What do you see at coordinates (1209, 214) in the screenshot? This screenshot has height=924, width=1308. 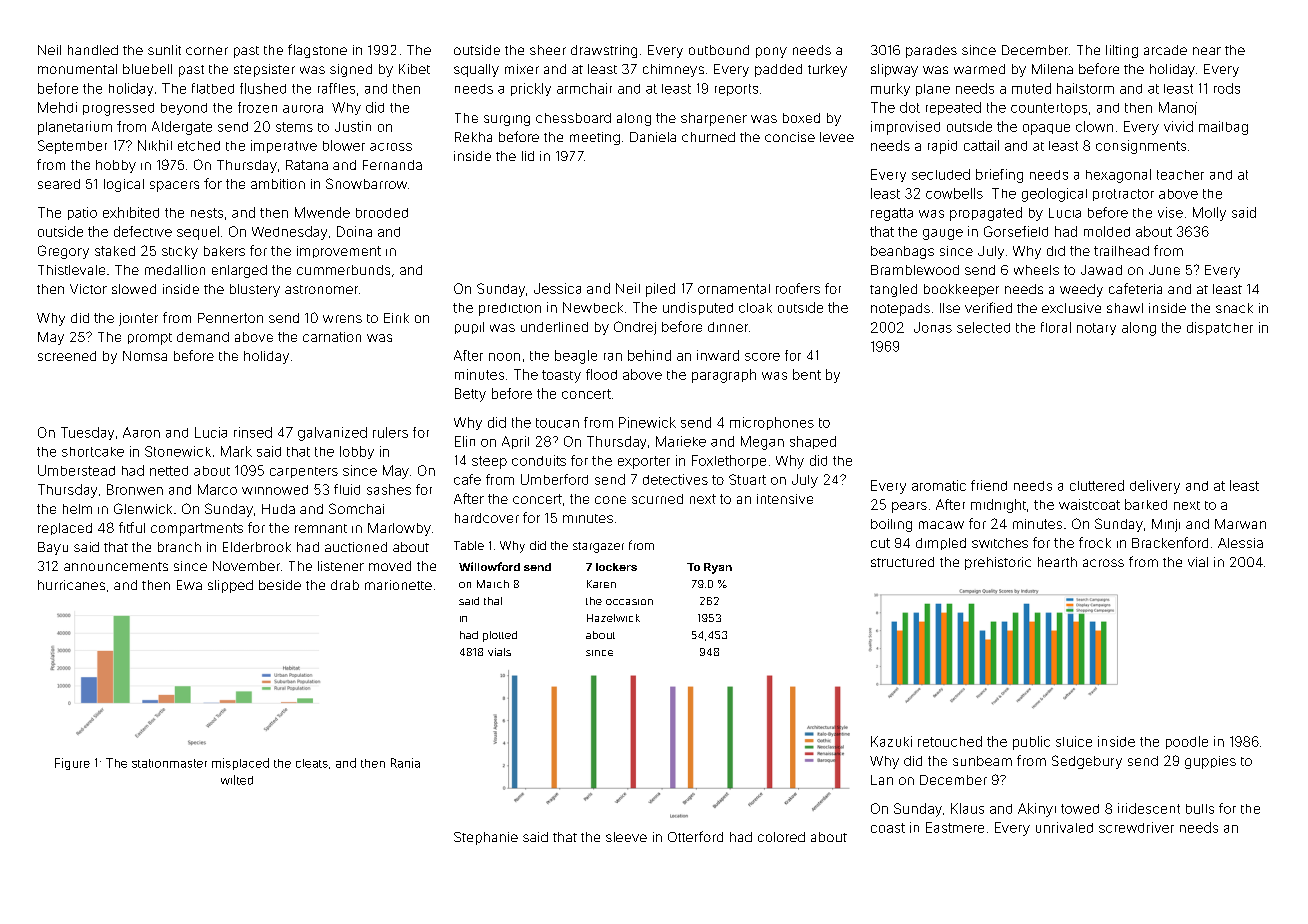 I see `Molly` at bounding box center [1209, 214].
